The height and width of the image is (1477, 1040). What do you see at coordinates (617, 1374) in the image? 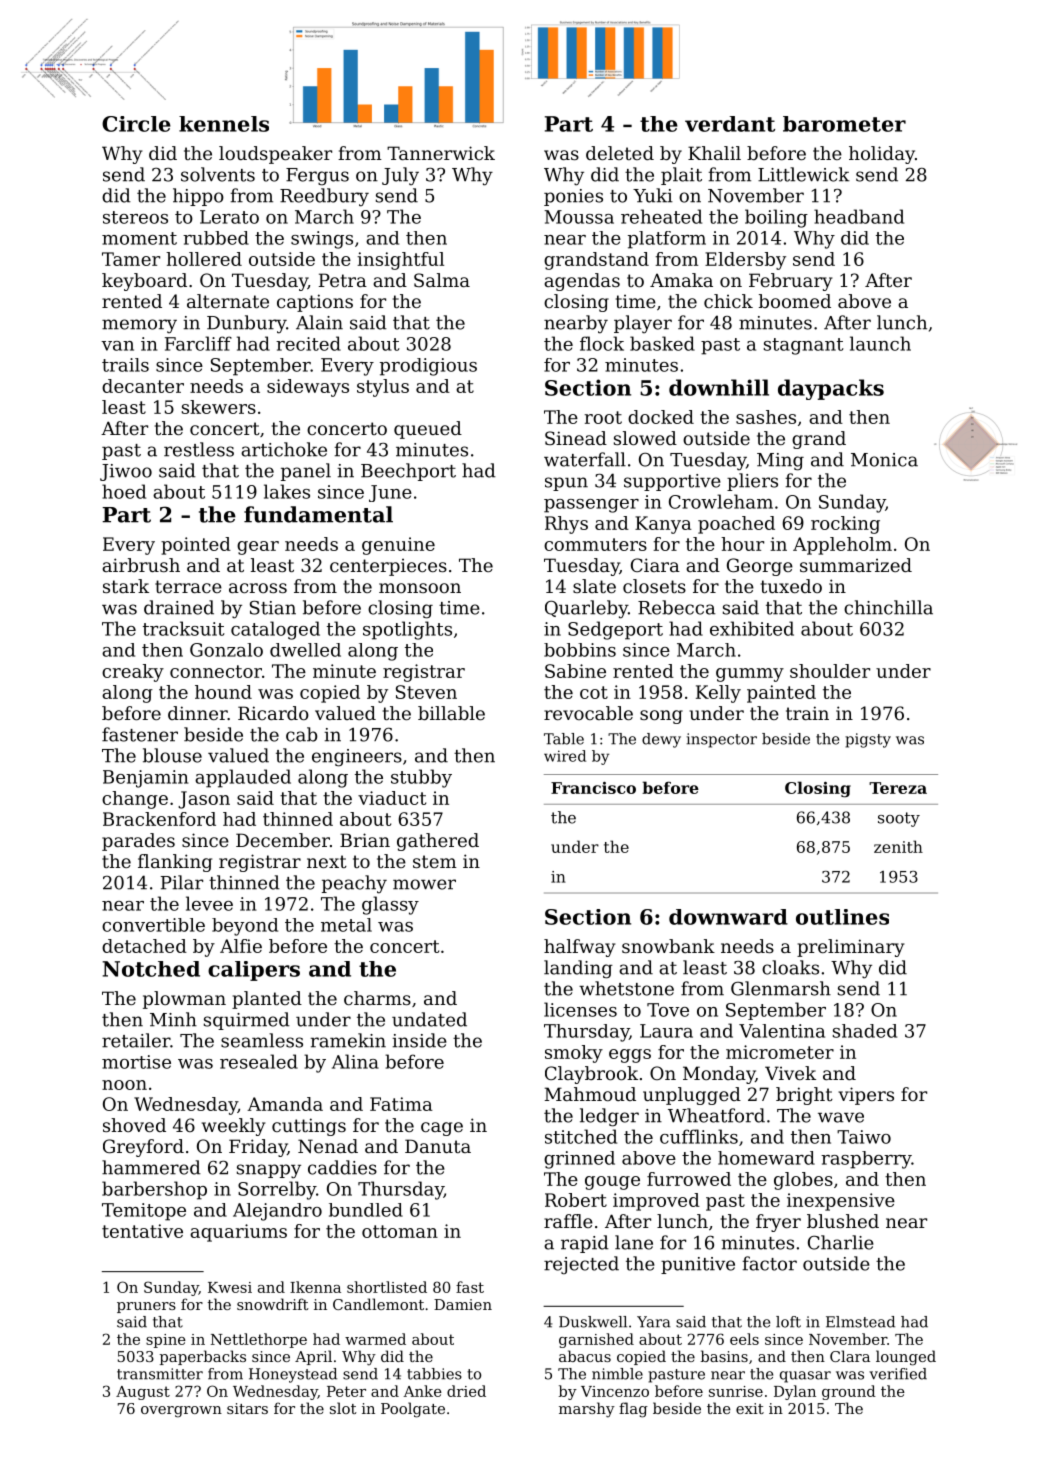
I see `nimble` at bounding box center [617, 1374].
